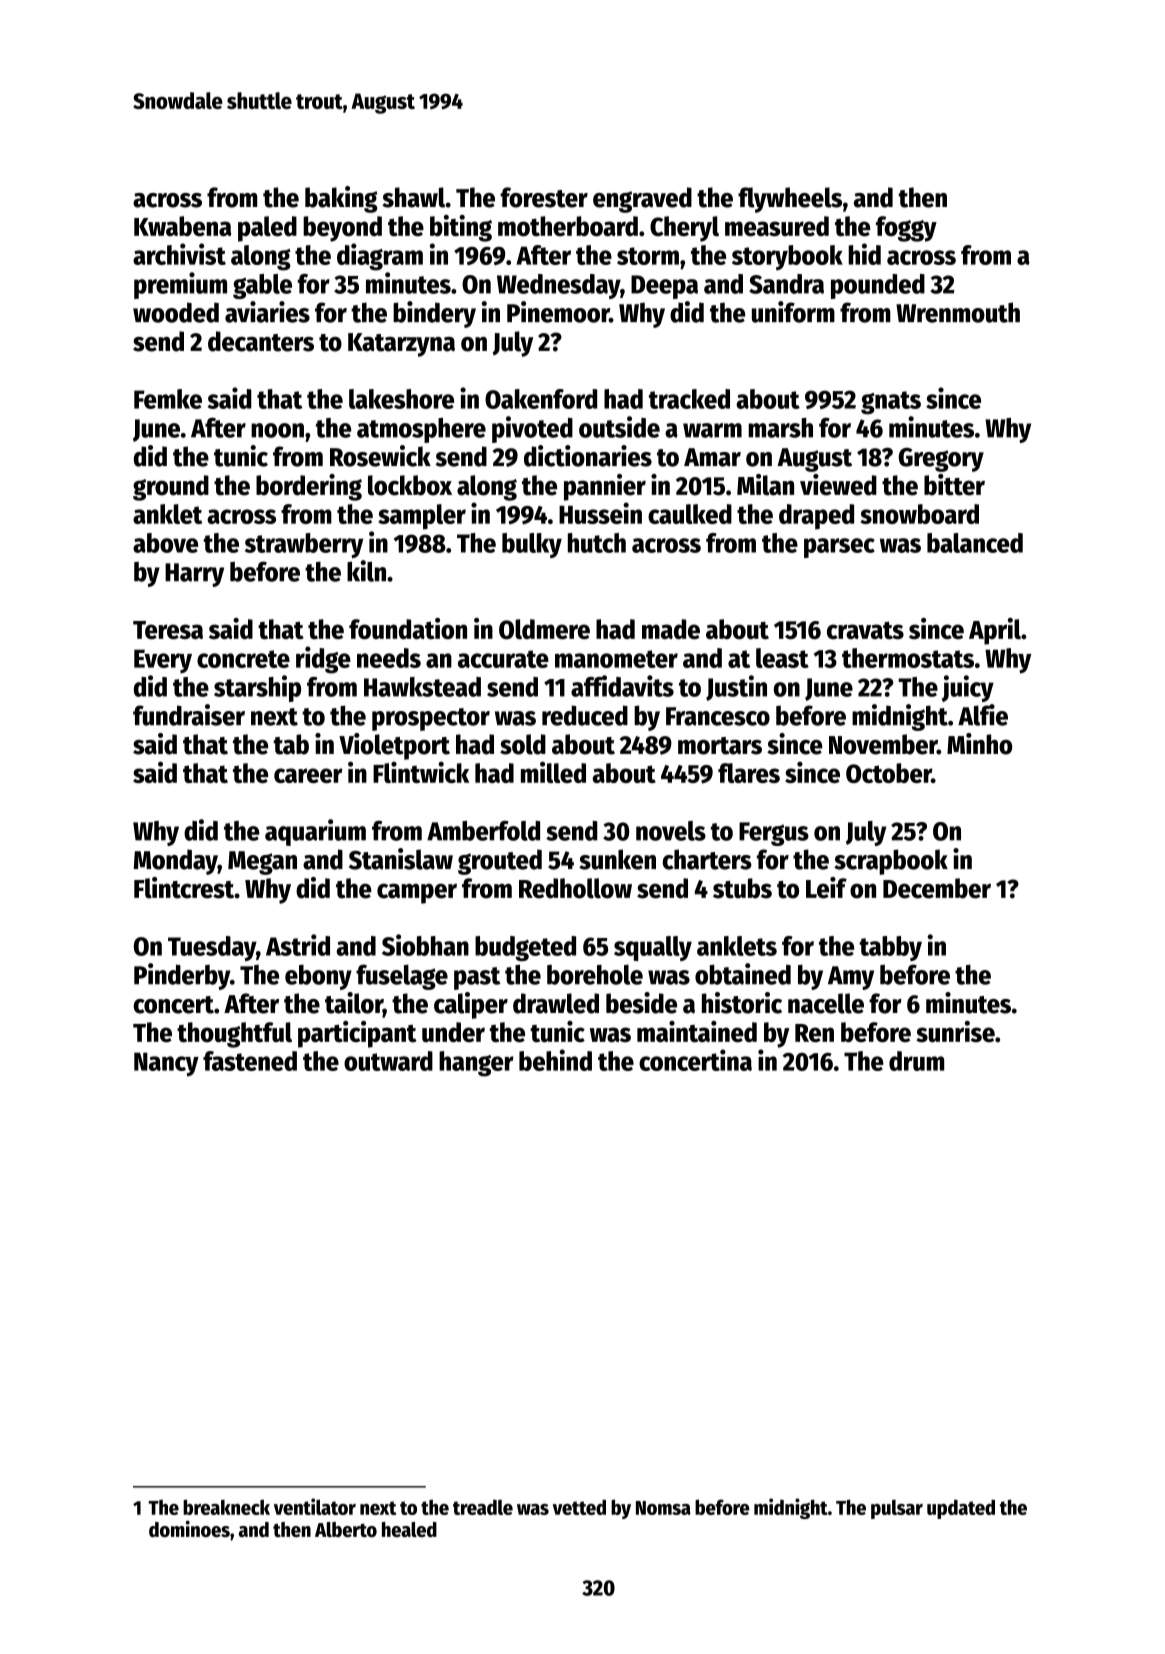 This screenshot has width=1165, height=1654. What do you see at coordinates (937, 888) in the screenshot?
I see `December` at bounding box center [937, 888].
